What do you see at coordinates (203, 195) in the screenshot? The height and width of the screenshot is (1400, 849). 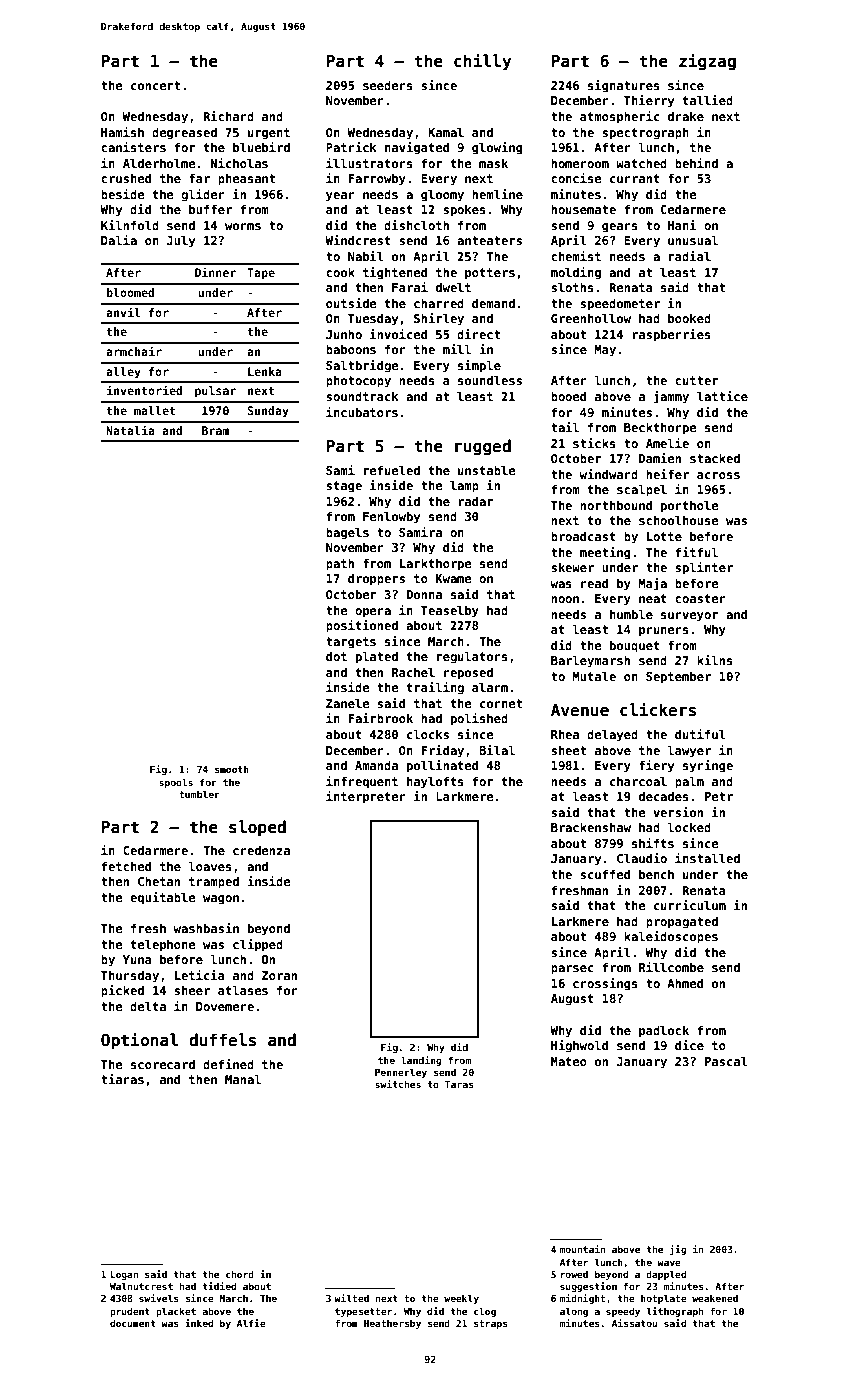 I see `glider` at bounding box center [203, 195].
